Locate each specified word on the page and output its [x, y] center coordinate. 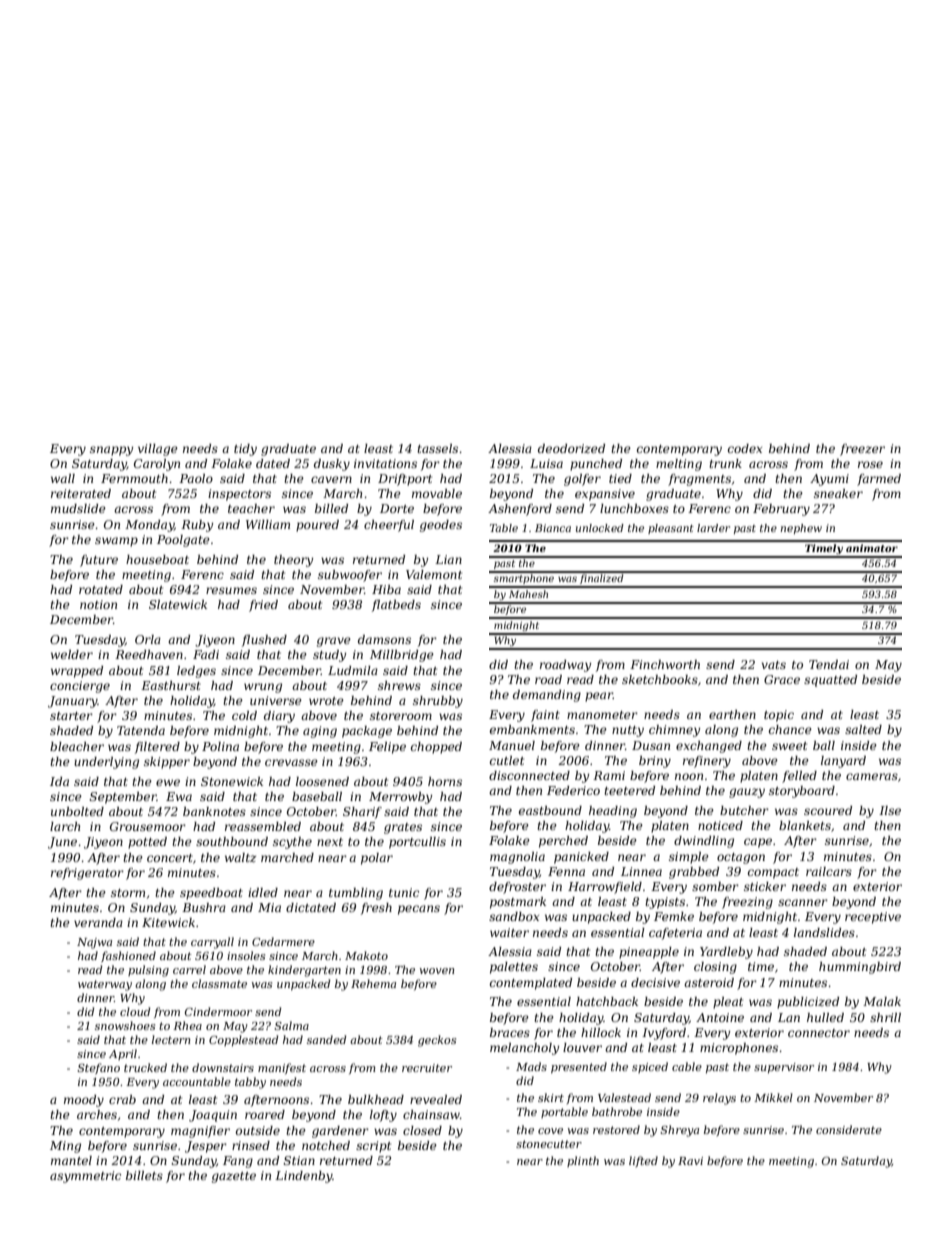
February [781, 510]
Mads [531, 1066]
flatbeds [396, 606]
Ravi [690, 1161]
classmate [219, 983]
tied [620, 478]
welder [72, 654]
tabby [250, 1083]
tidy [245, 450]
